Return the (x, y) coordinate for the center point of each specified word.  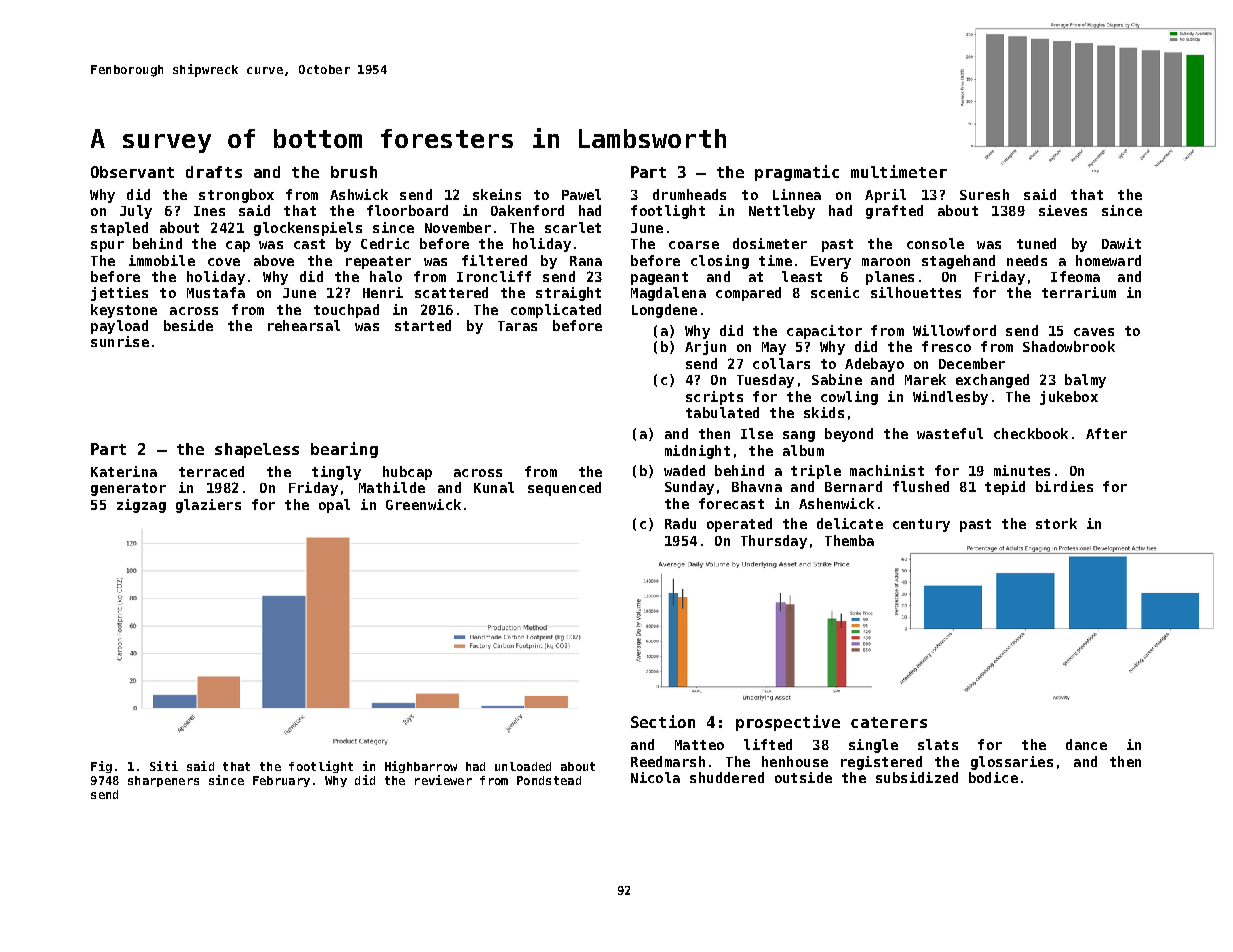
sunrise (120, 341)
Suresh (984, 194)
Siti (164, 766)
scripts (714, 398)
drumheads (689, 194)
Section (663, 721)
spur (107, 246)
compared (748, 294)
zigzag (141, 506)
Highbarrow (421, 767)
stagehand (958, 262)
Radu (680, 523)
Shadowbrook (1069, 346)
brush (354, 172)
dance (1086, 744)
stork (1056, 523)
